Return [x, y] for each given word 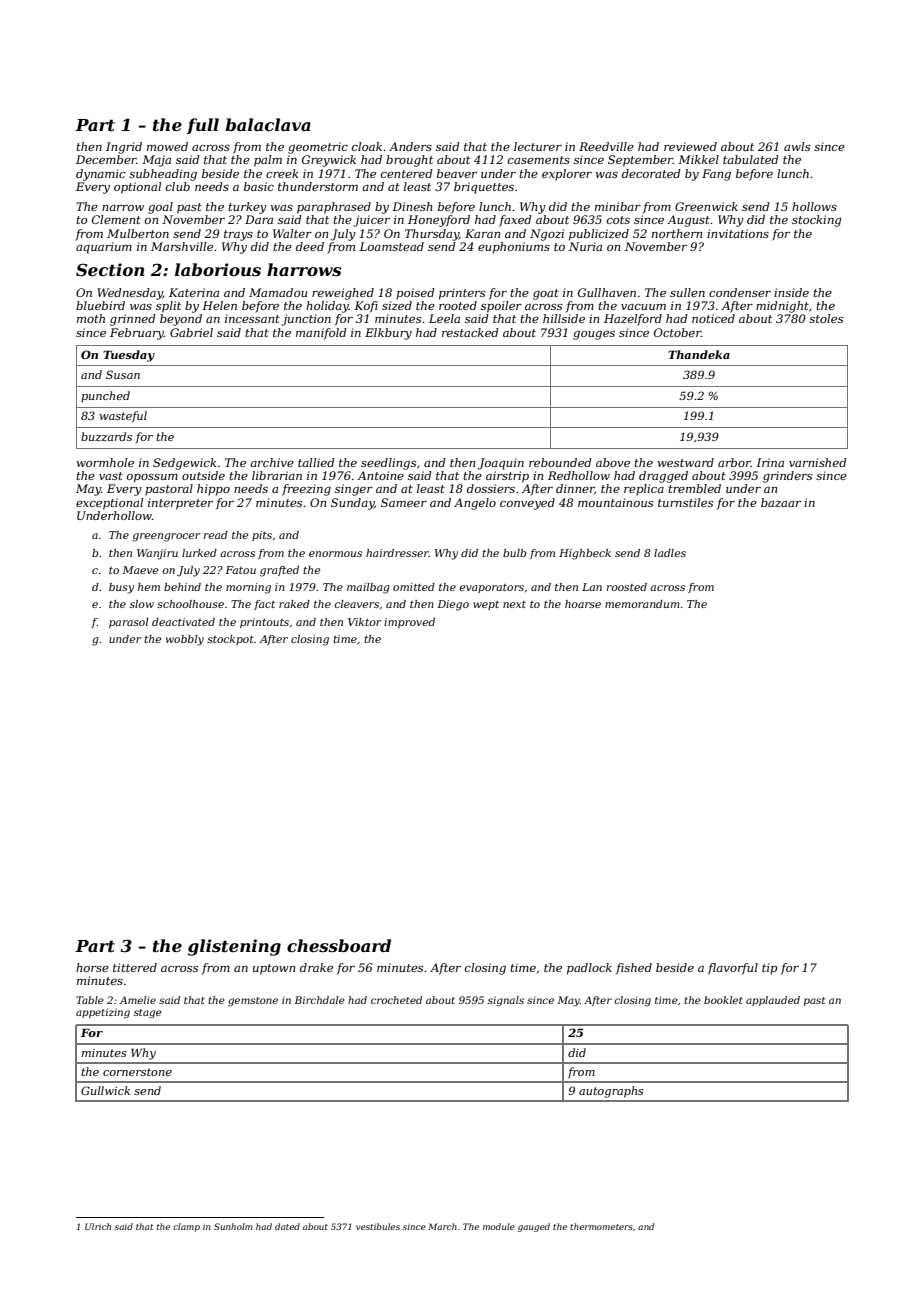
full [203, 126]
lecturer [538, 146]
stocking [817, 221]
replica [644, 490]
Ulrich [98, 1226]
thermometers [601, 1226]
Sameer [404, 502]
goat [546, 294]
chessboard [339, 945]
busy [121, 588]
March [442, 1226]
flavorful [733, 969]
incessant [252, 318]
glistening [234, 947]
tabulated [751, 159]
